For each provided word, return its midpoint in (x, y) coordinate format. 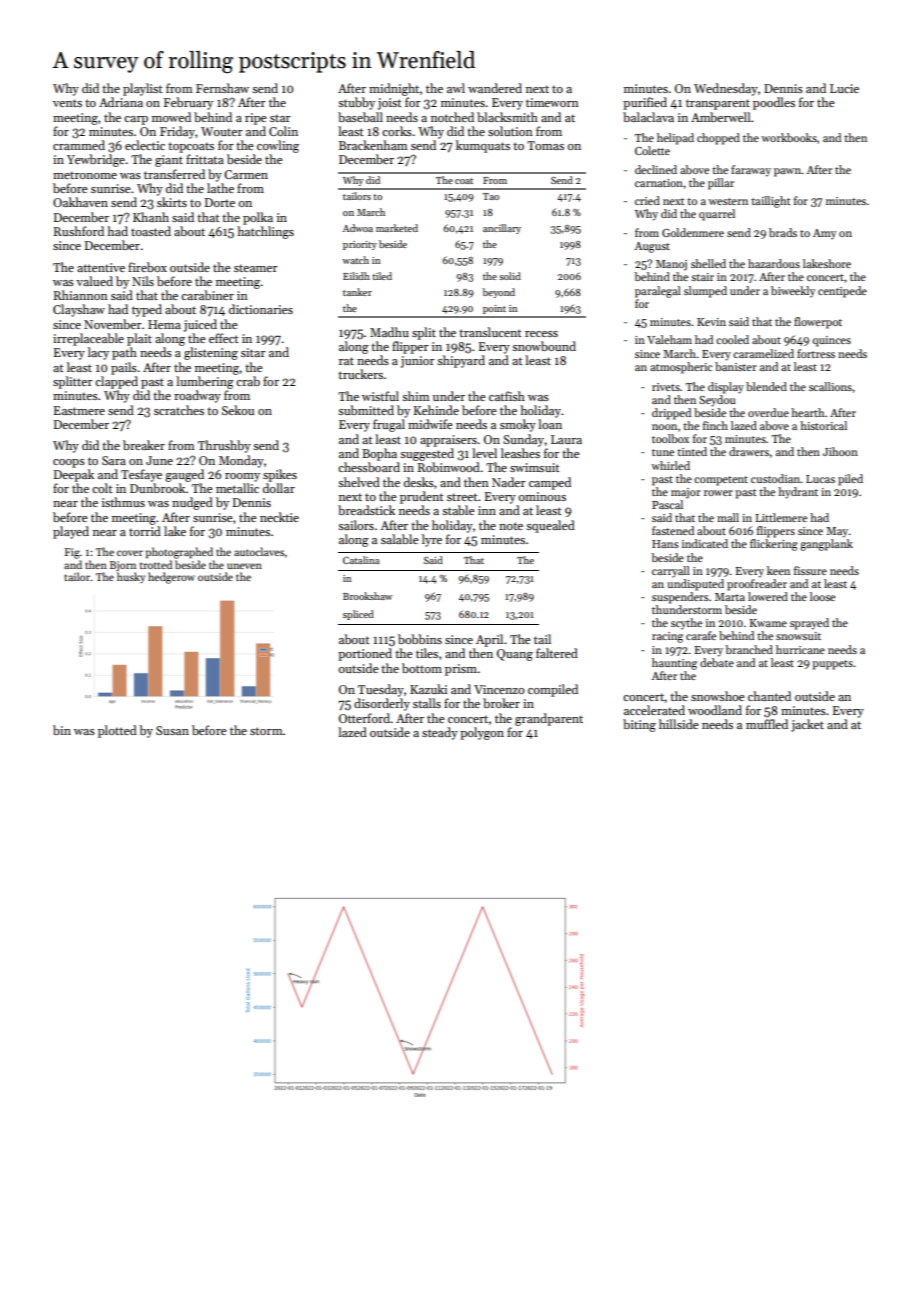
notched (452, 117)
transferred (174, 174)
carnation (659, 183)
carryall (671, 572)
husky (131, 577)
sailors (356, 525)
